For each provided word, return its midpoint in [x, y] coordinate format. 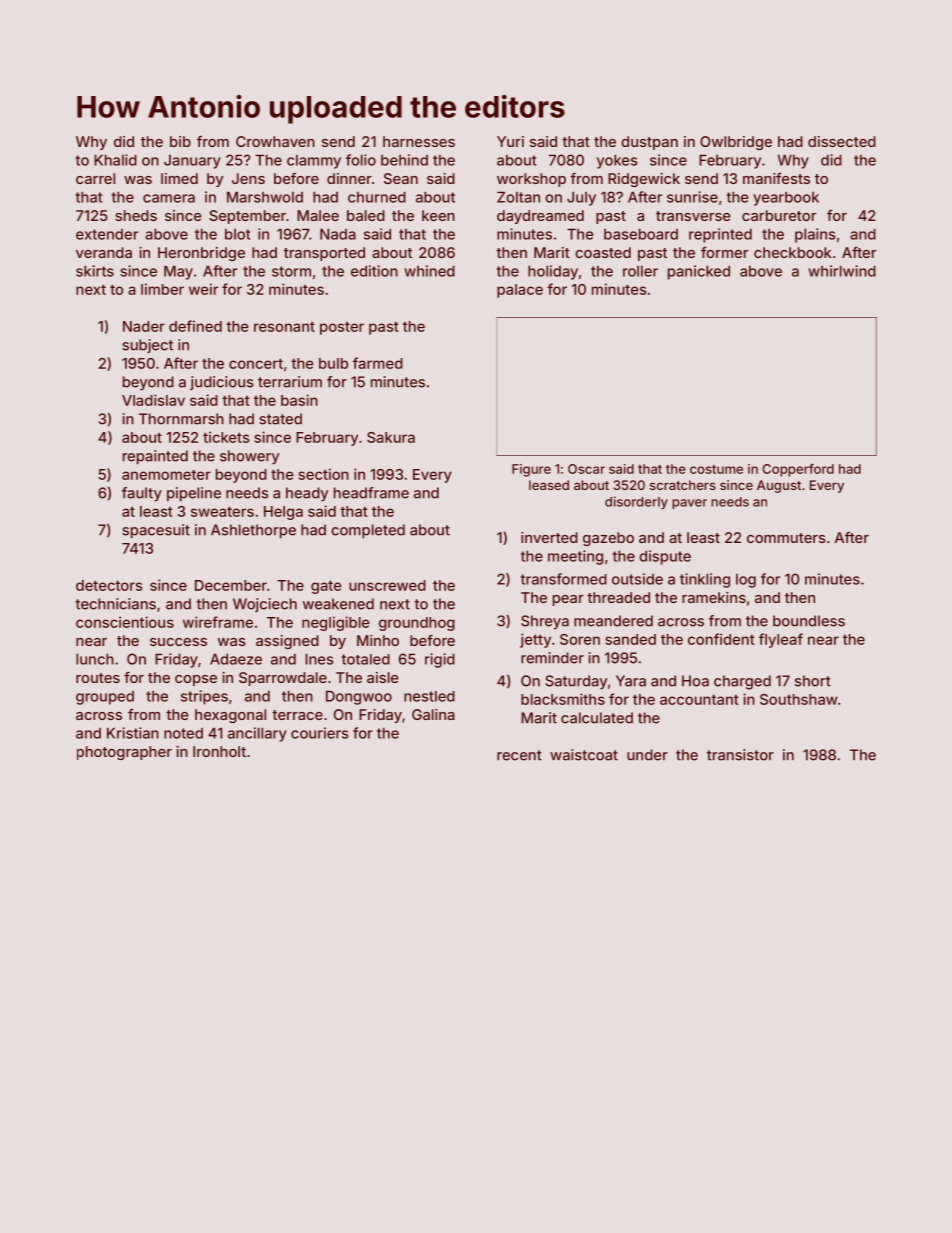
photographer [124, 753]
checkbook [792, 252]
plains [815, 235]
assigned [287, 642]
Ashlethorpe [253, 531]
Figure [531, 470]
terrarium [290, 382]
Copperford [798, 470]
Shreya [545, 622]
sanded [631, 639]
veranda [104, 252]
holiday [553, 272]
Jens [248, 178]
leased [549, 485]
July [581, 198]
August [779, 486]
